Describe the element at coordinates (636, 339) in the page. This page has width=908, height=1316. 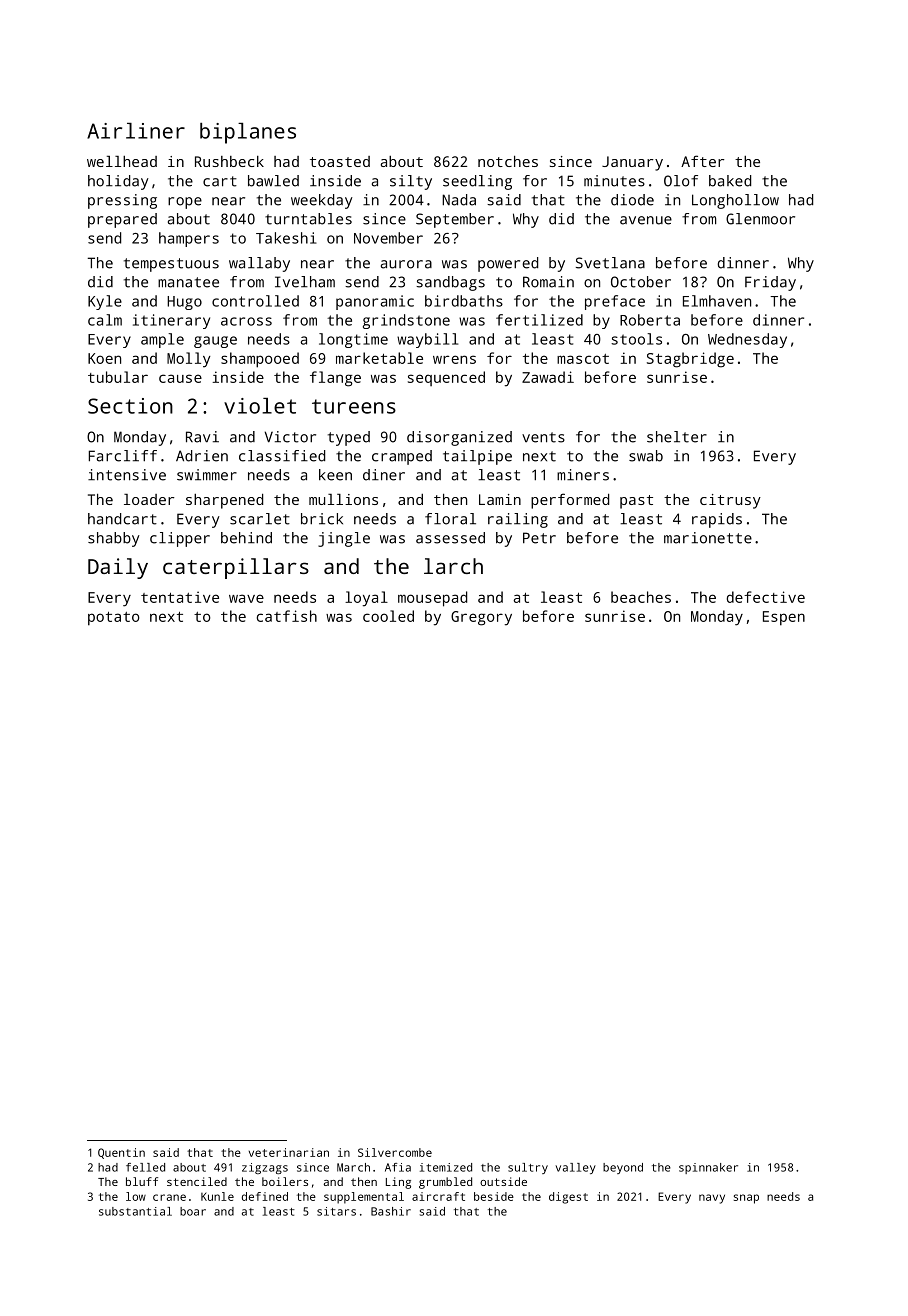
I see `stools` at that location.
